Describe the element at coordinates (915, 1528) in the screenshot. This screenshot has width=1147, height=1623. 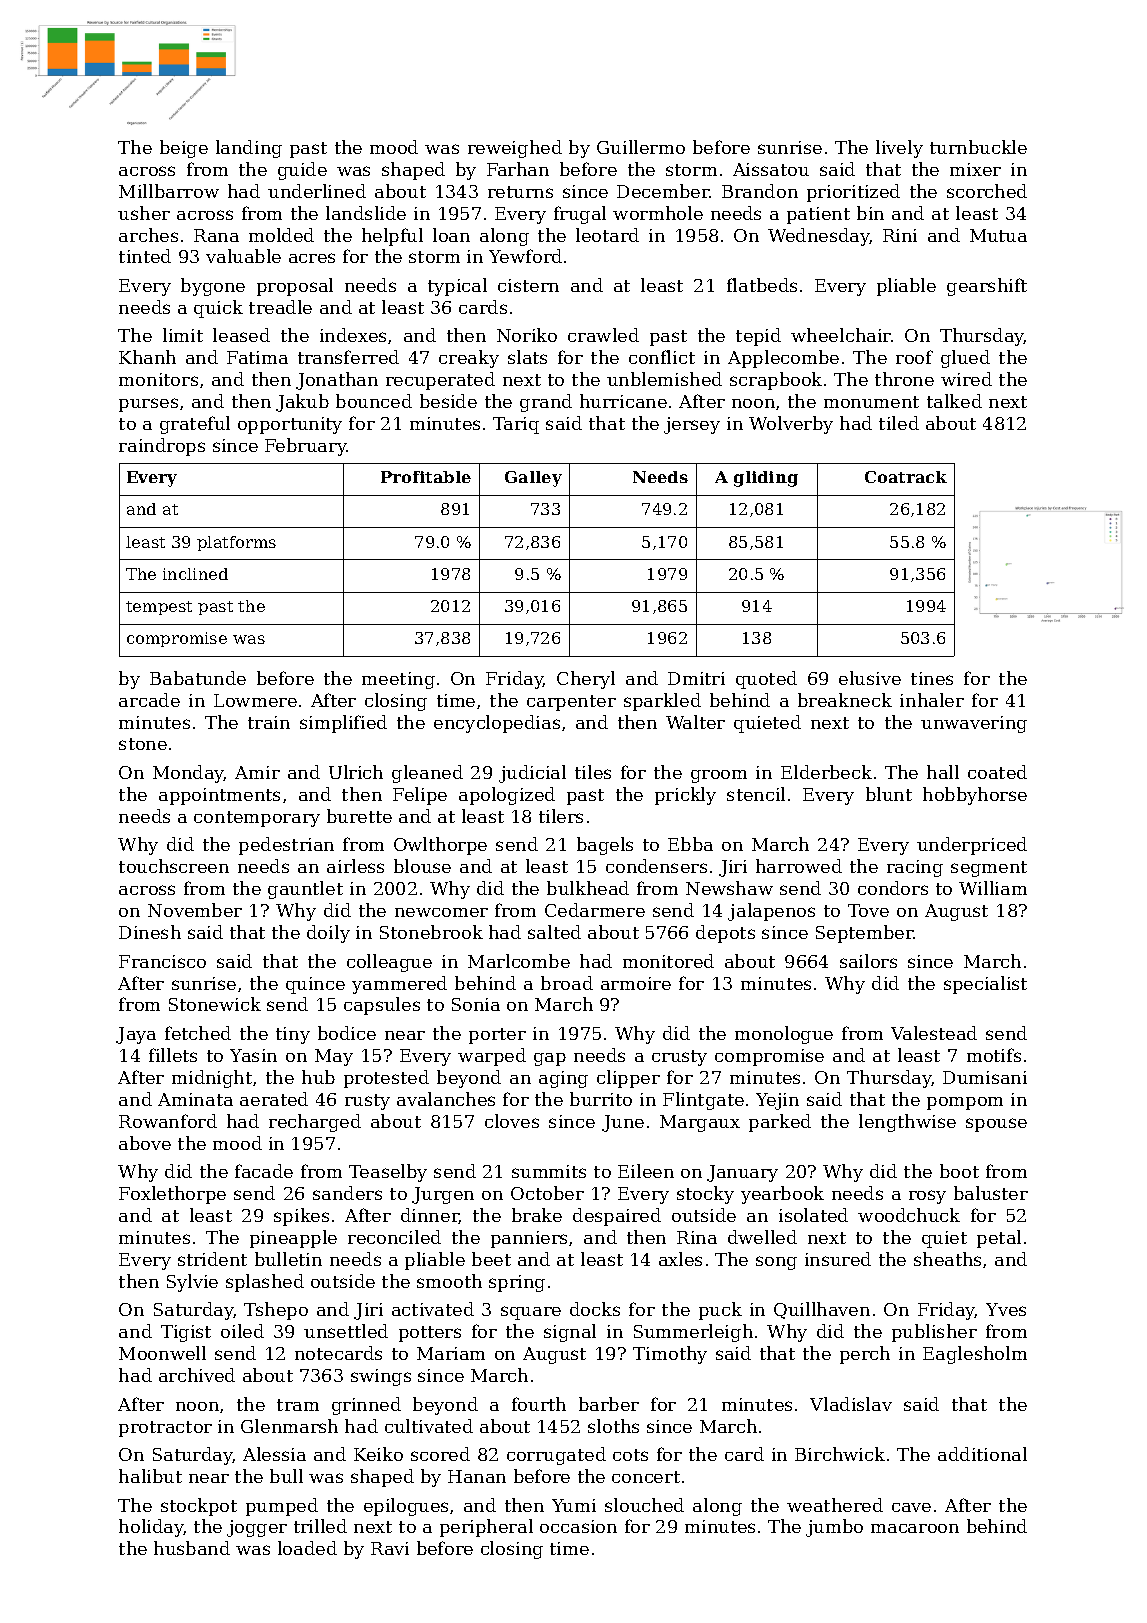
I see `macaroon` at that location.
